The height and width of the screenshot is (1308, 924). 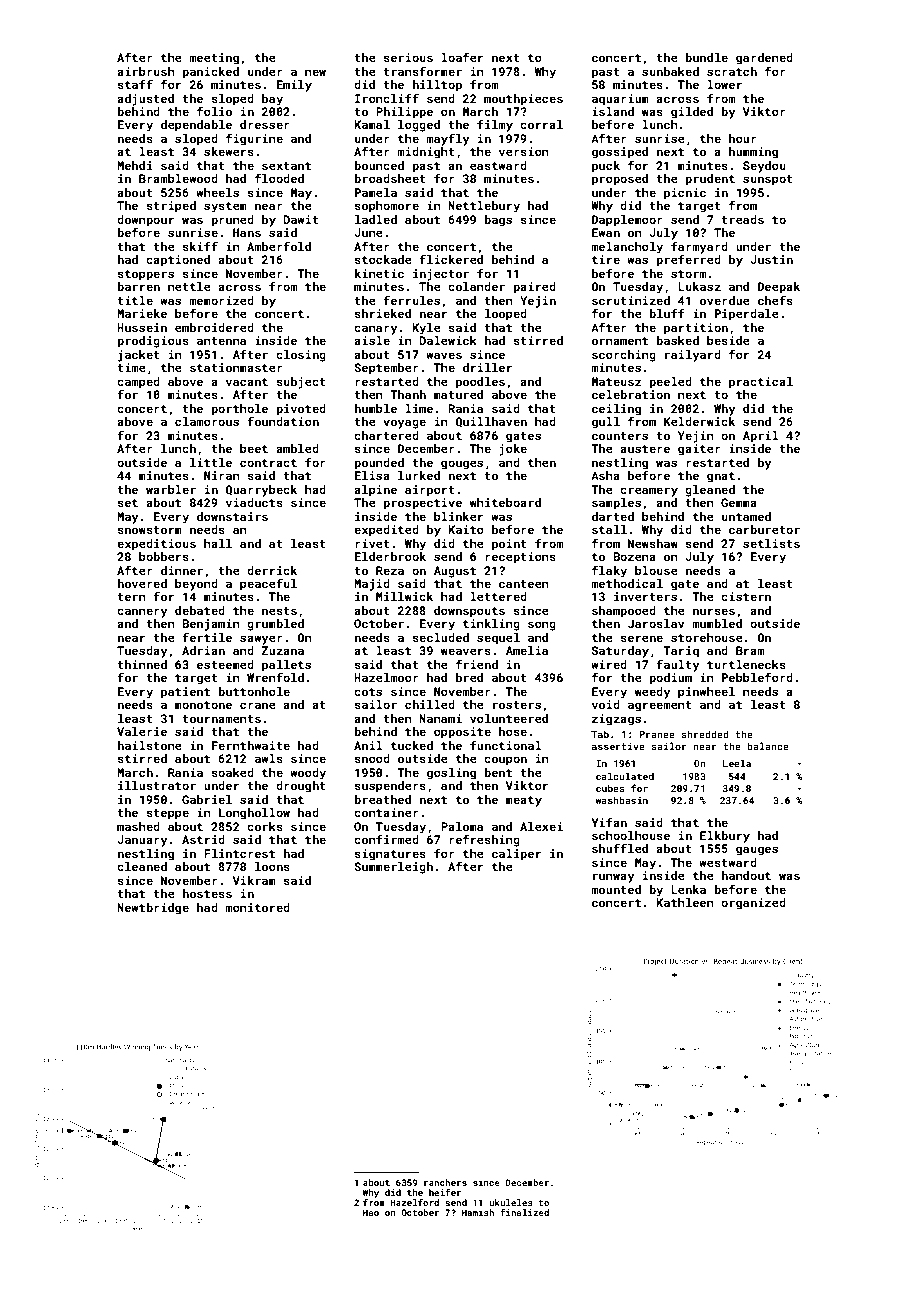 What do you see at coordinates (689, 260) in the screenshot?
I see `preferred` at bounding box center [689, 260].
